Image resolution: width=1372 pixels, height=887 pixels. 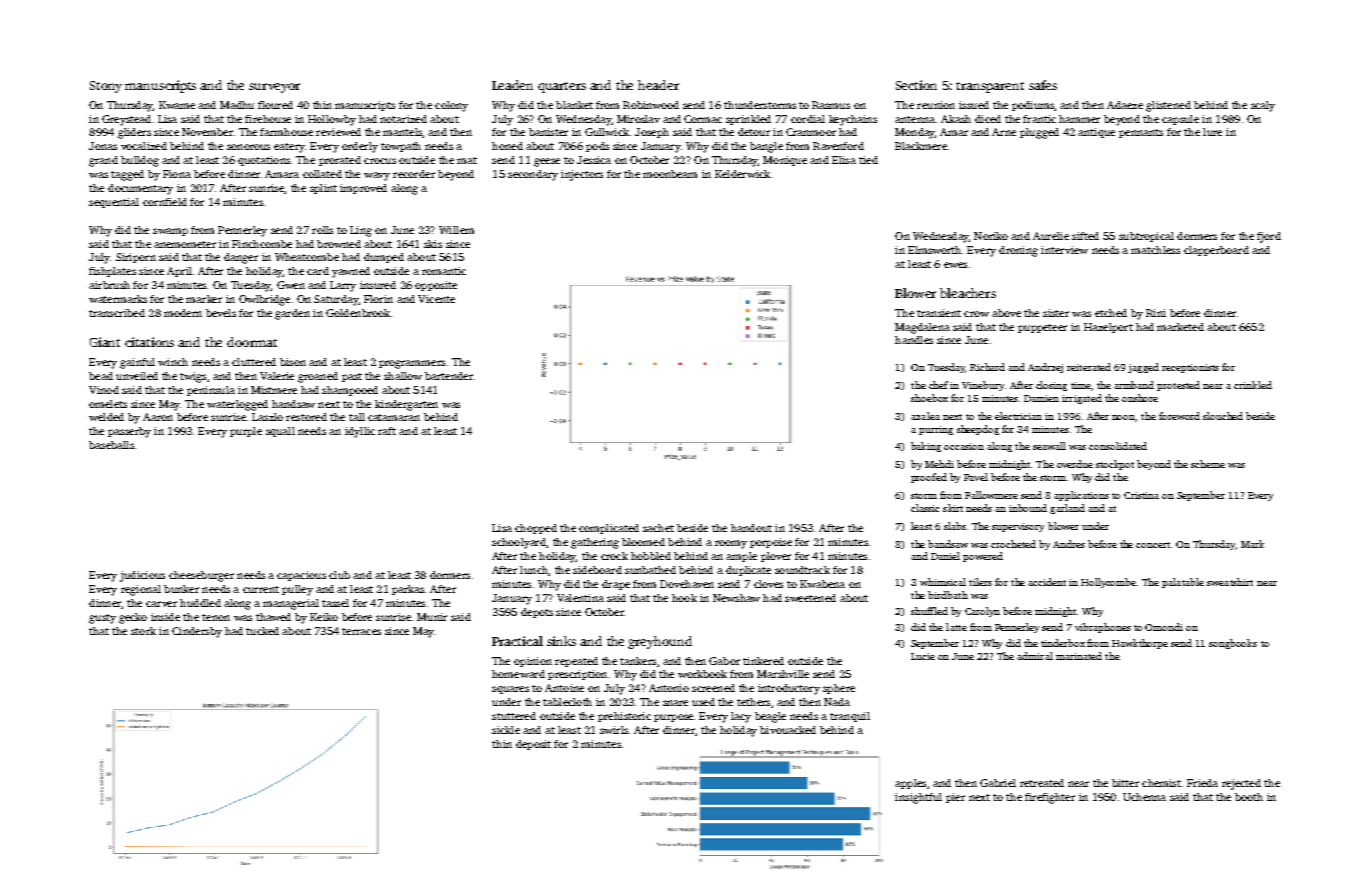 I want to click on baseballs, so click(x=111, y=445).
